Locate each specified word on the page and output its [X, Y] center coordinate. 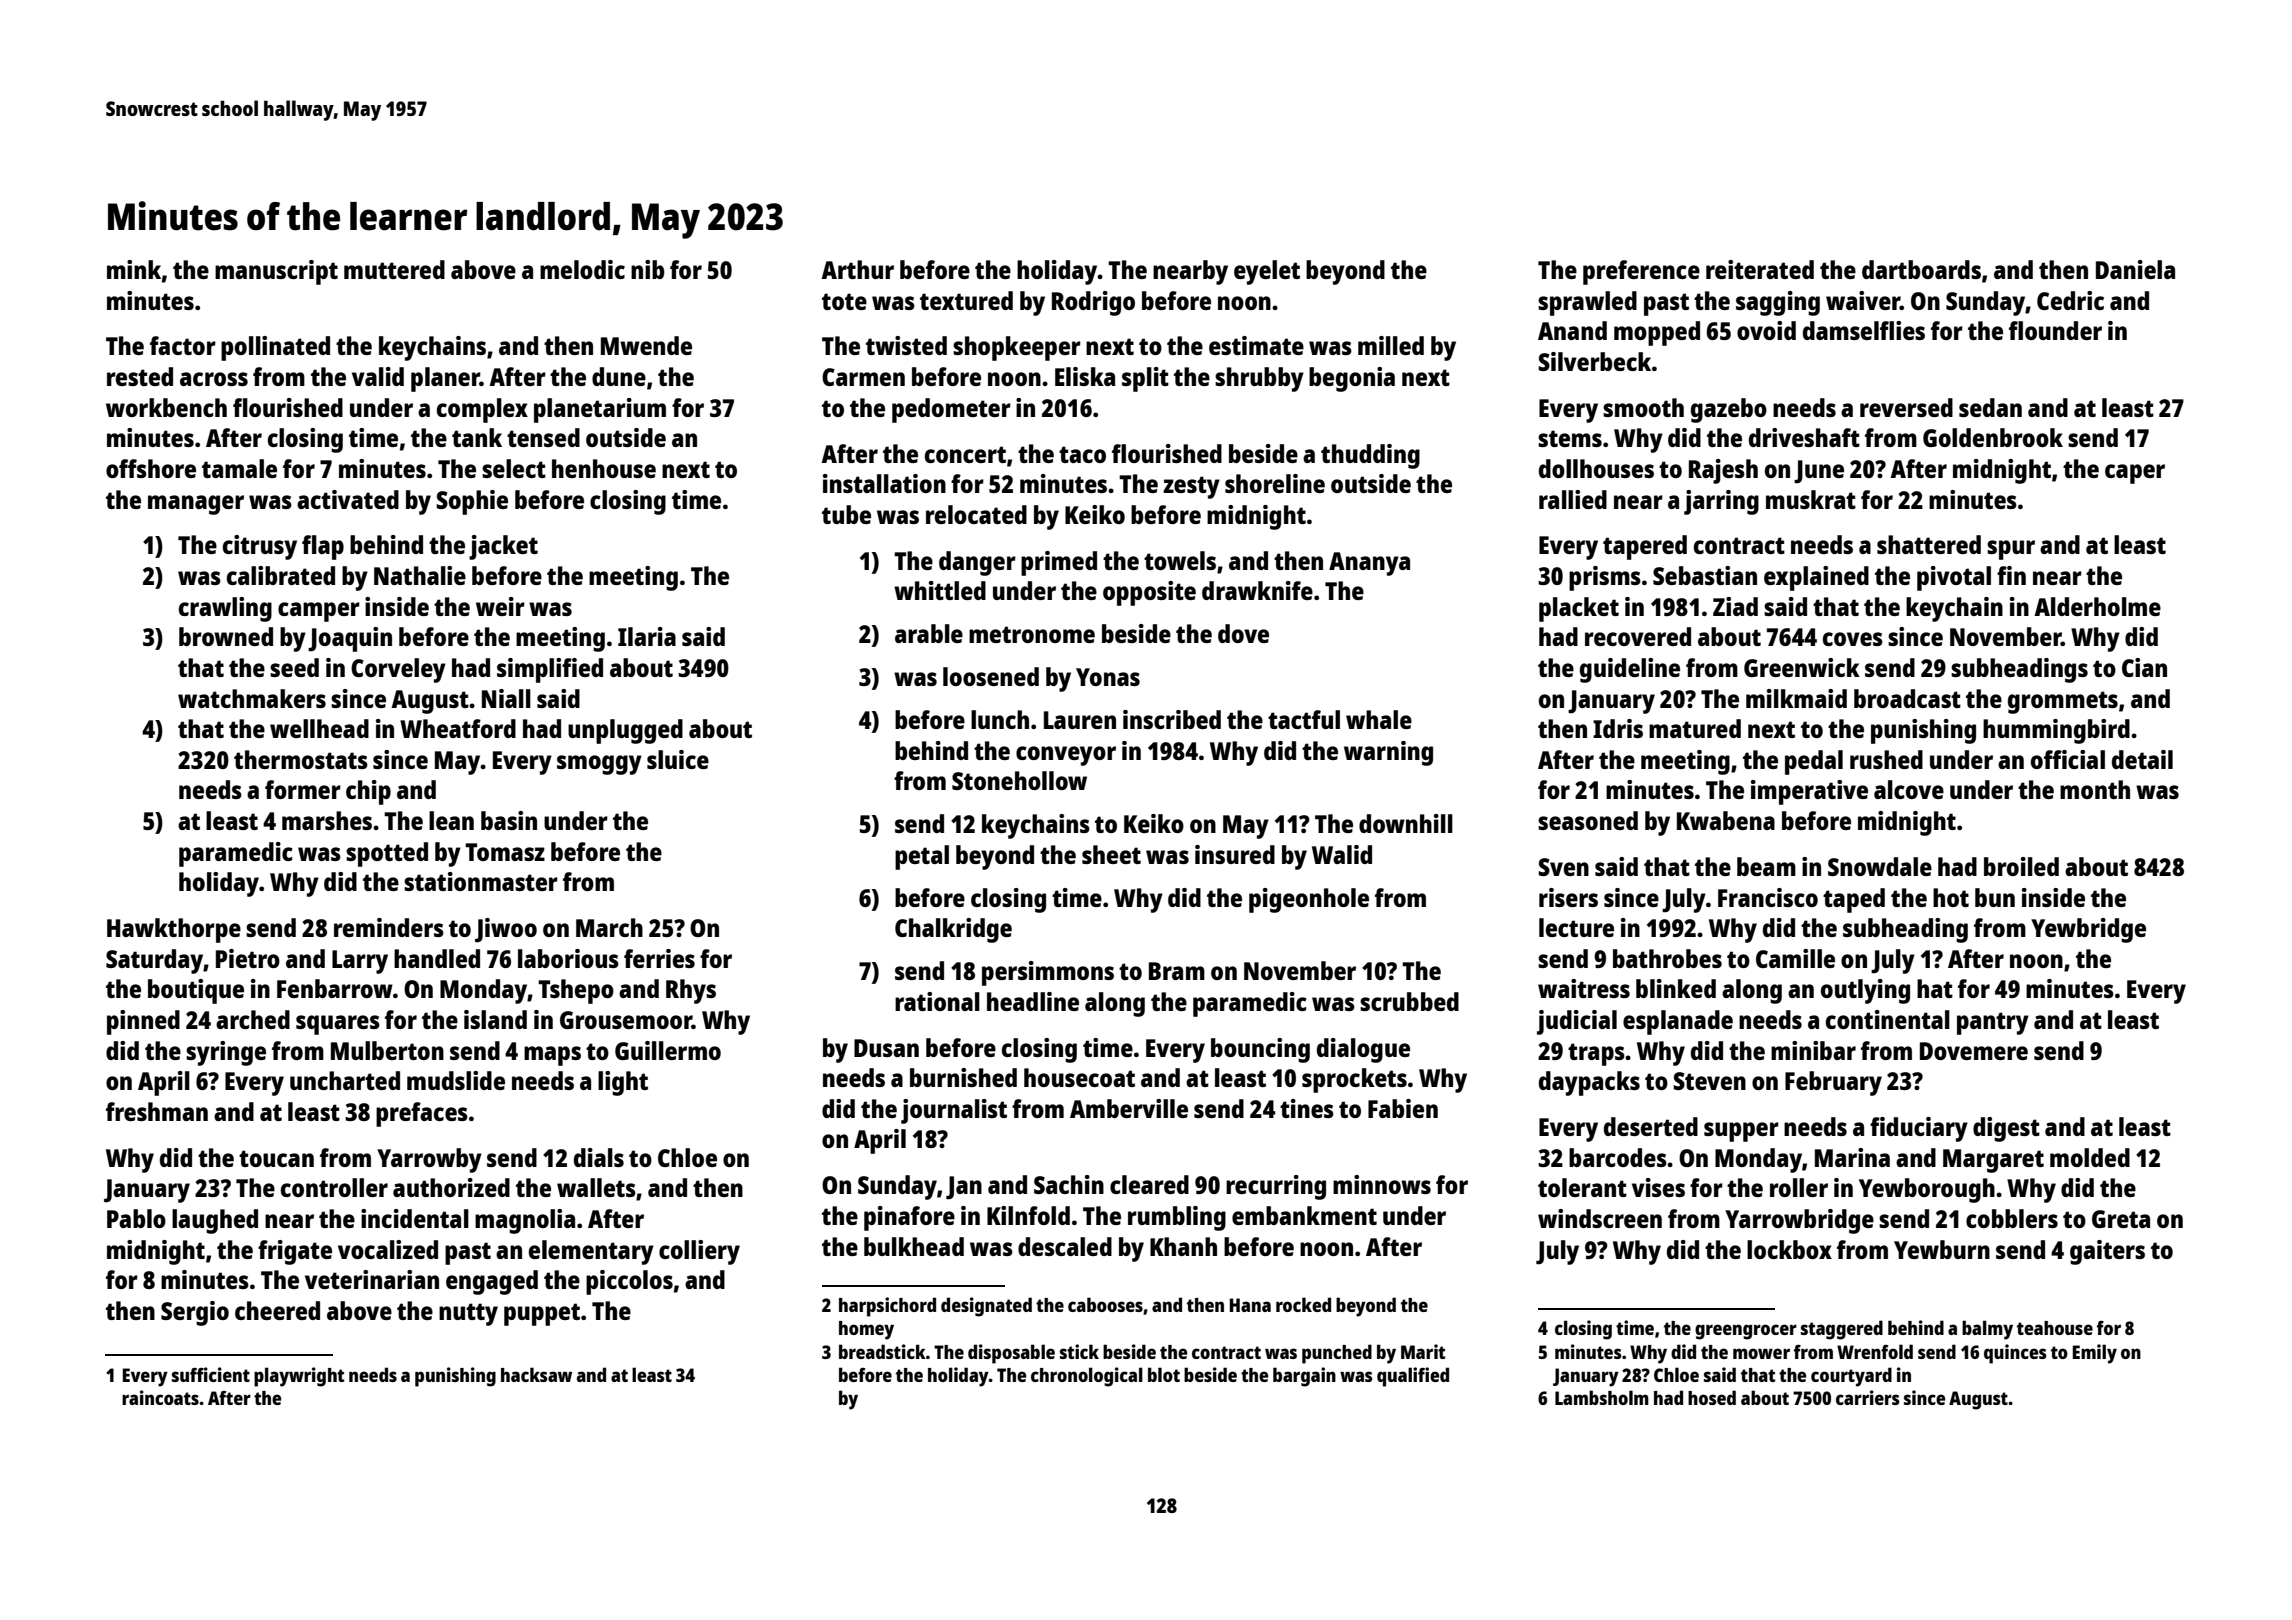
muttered [394, 269]
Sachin [1069, 1184]
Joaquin [350, 639]
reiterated [1760, 269]
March [609, 927]
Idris [1618, 728]
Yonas [1108, 677]
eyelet [1267, 272]
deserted [1651, 1126]
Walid [1342, 854]
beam [1766, 866]
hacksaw [536, 1374]
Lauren [1080, 720]
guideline [1630, 670]
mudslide [456, 1080]
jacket [503, 547]
